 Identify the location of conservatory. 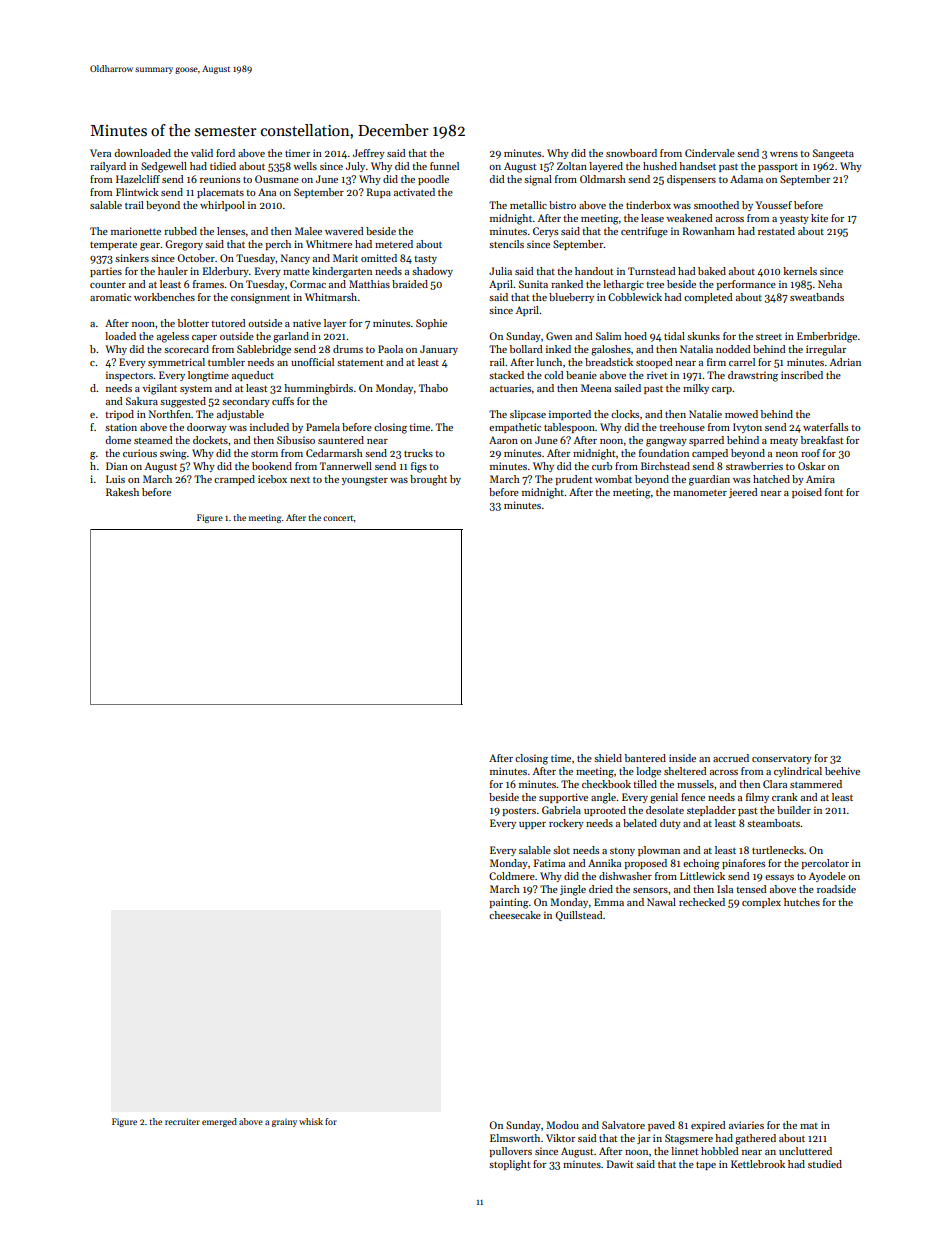
(782, 759).
